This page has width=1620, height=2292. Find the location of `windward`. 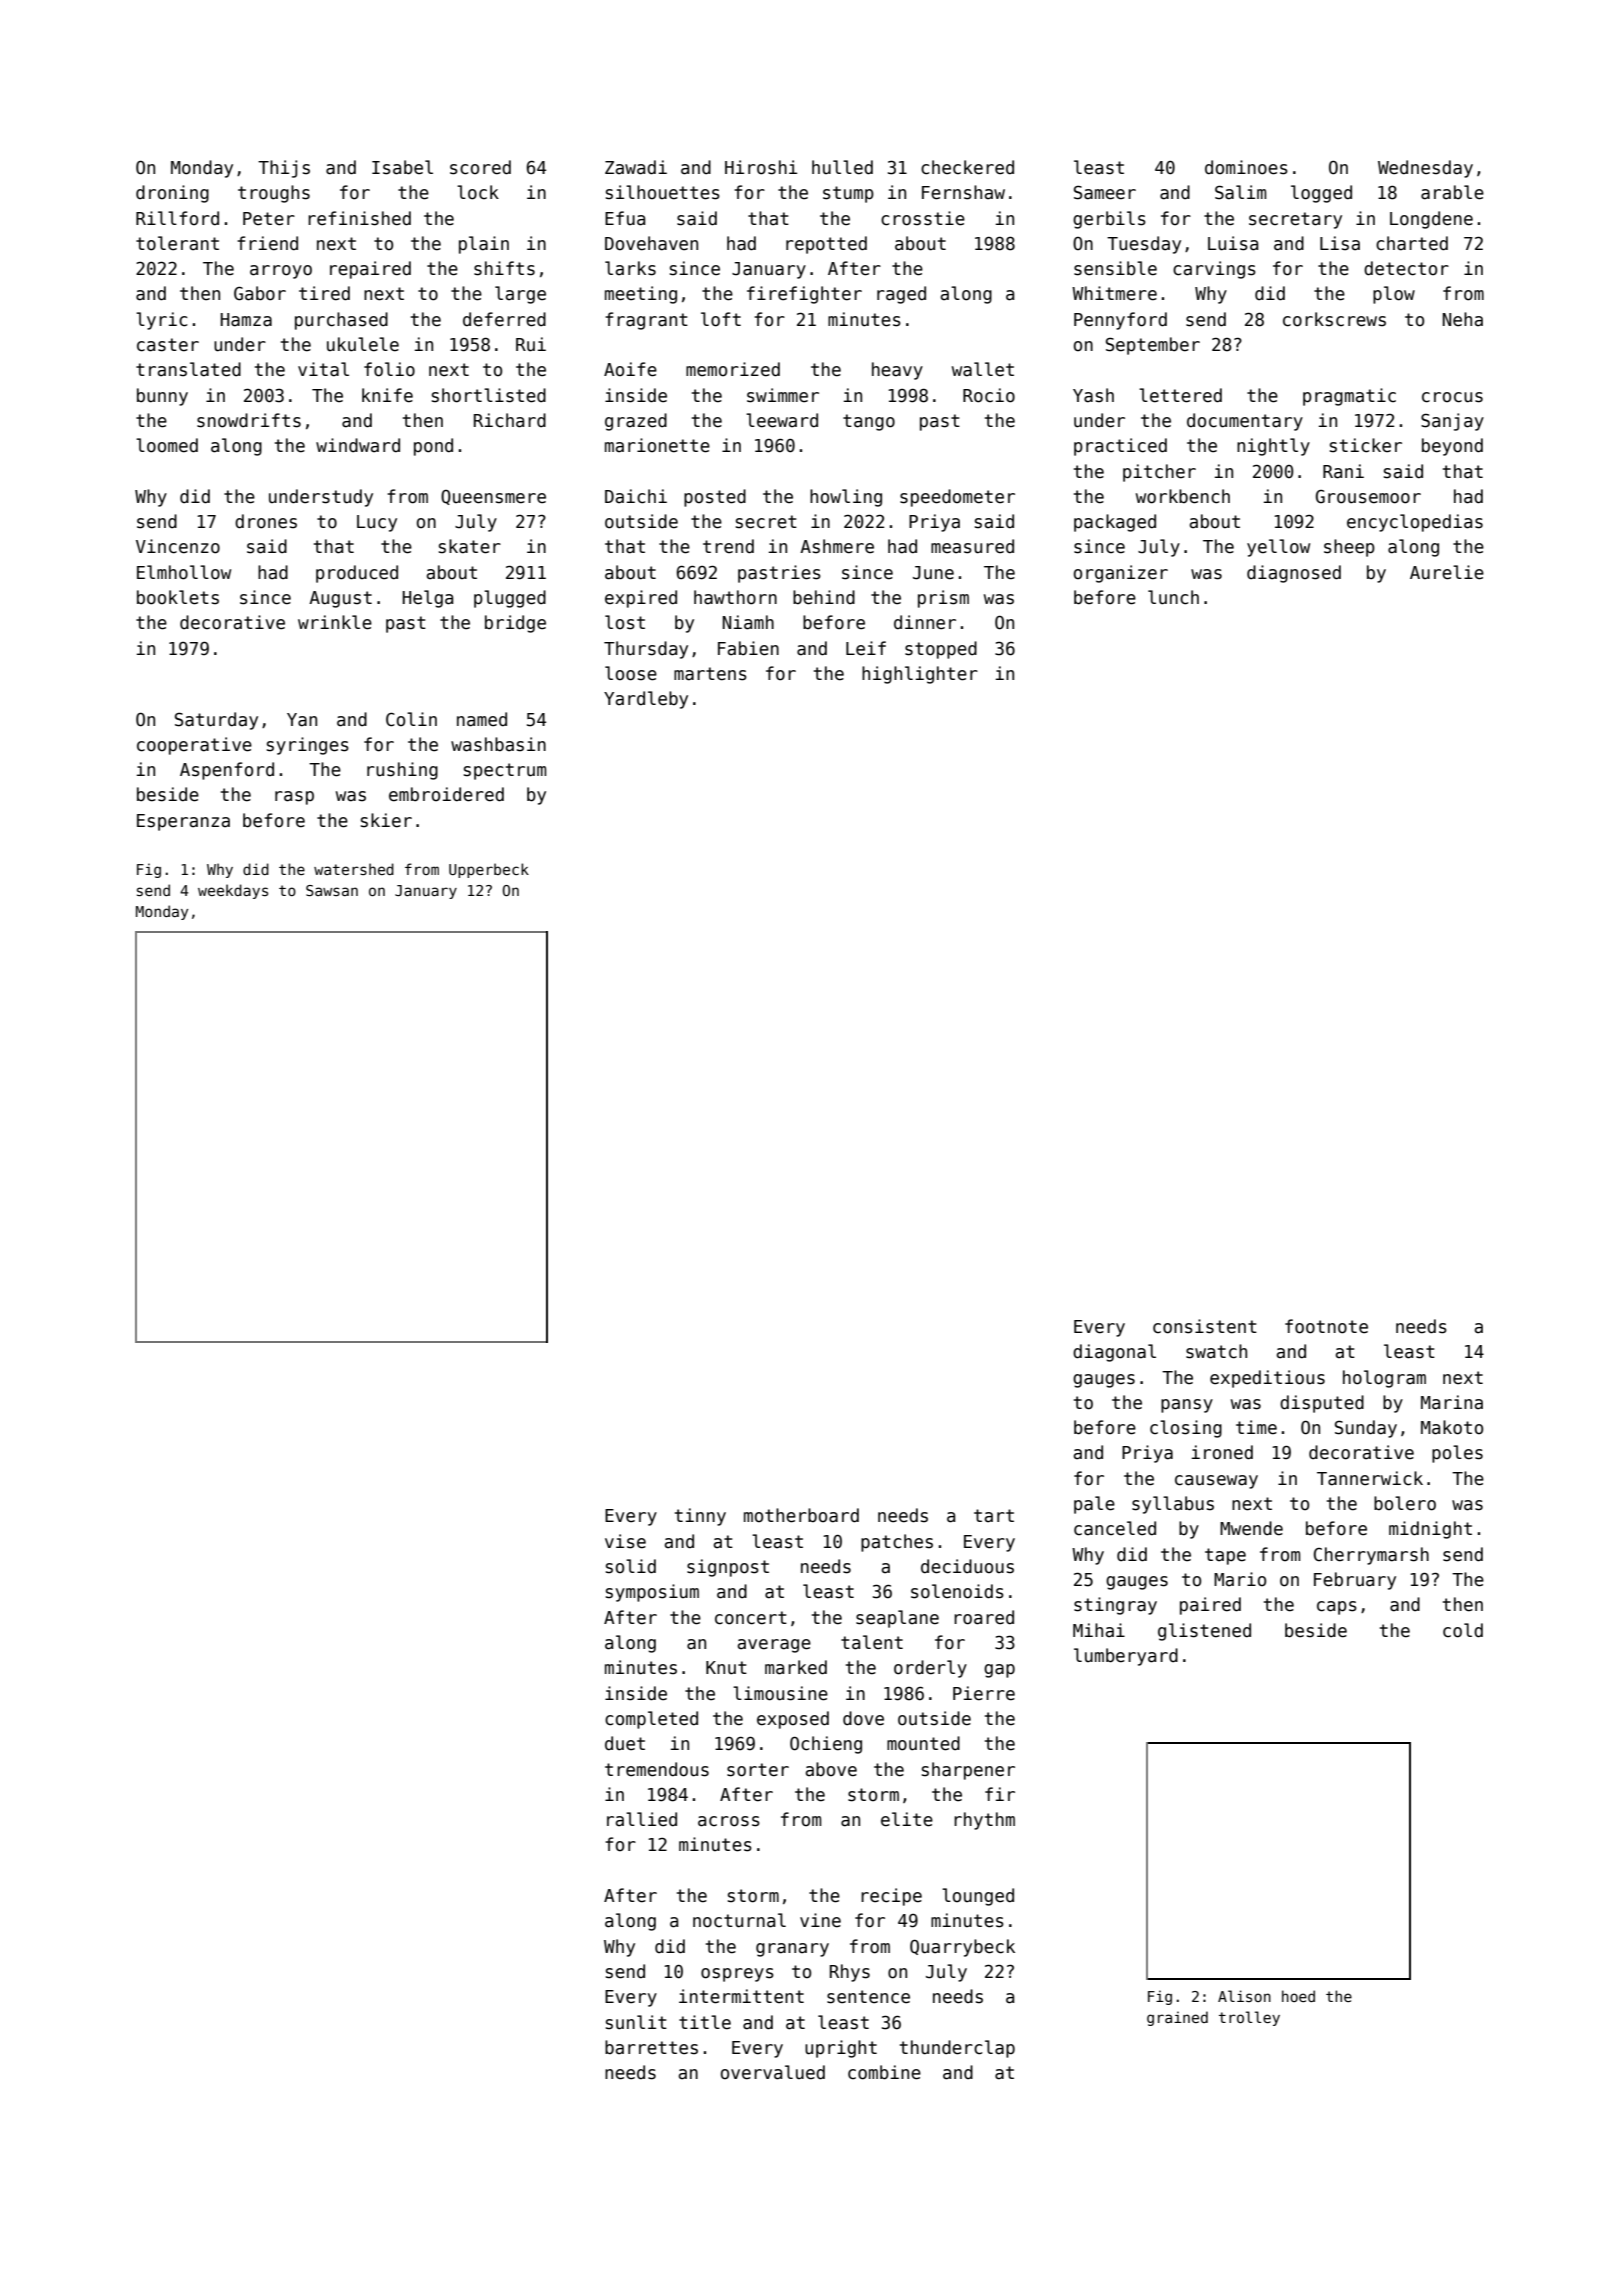

windward is located at coordinates (358, 445).
